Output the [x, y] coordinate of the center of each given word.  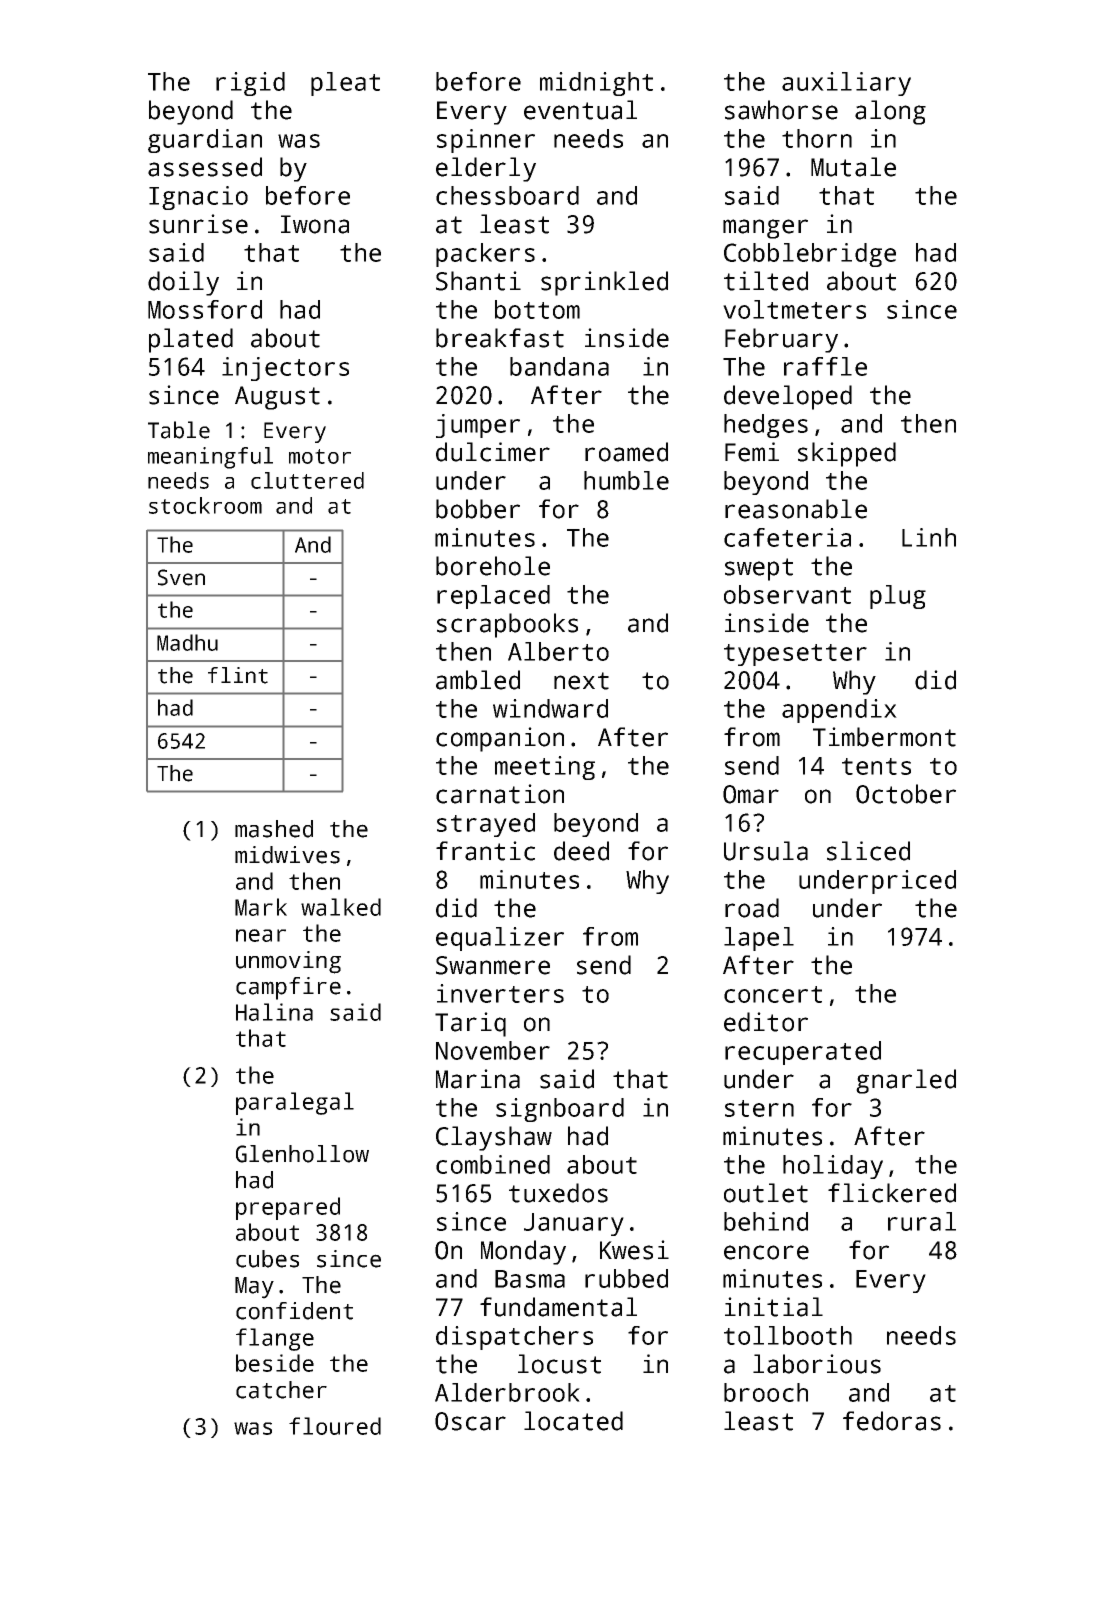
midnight [596, 84]
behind [766, 1221]
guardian [205, 141]
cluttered [307, 480]
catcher [281, 1390]
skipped [847, 454]
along [890, 112]
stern [759, 1108]
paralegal [295, 1103]
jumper [478, 426]
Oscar [470, 1421]
